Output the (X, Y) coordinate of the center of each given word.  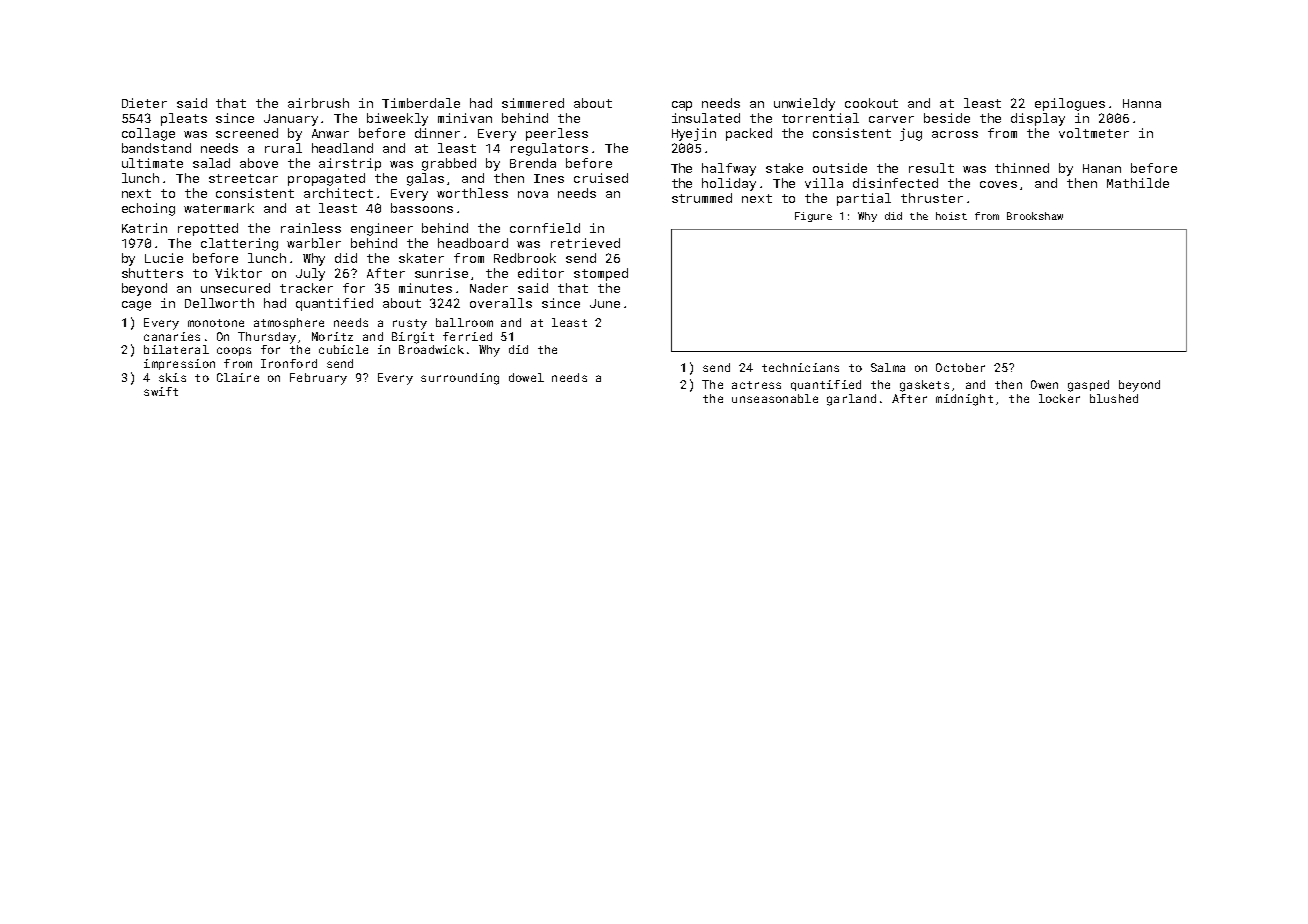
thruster (932, 198)
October (960, 367)
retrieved (585, 243)
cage (136, 306)
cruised (601, 178)
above (259, 163)
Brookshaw (1035, 216)
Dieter (144, 103)
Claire (238, 377)
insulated (706, 118)
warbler (314, 243)
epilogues (1070, 104)
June (605, 303)
